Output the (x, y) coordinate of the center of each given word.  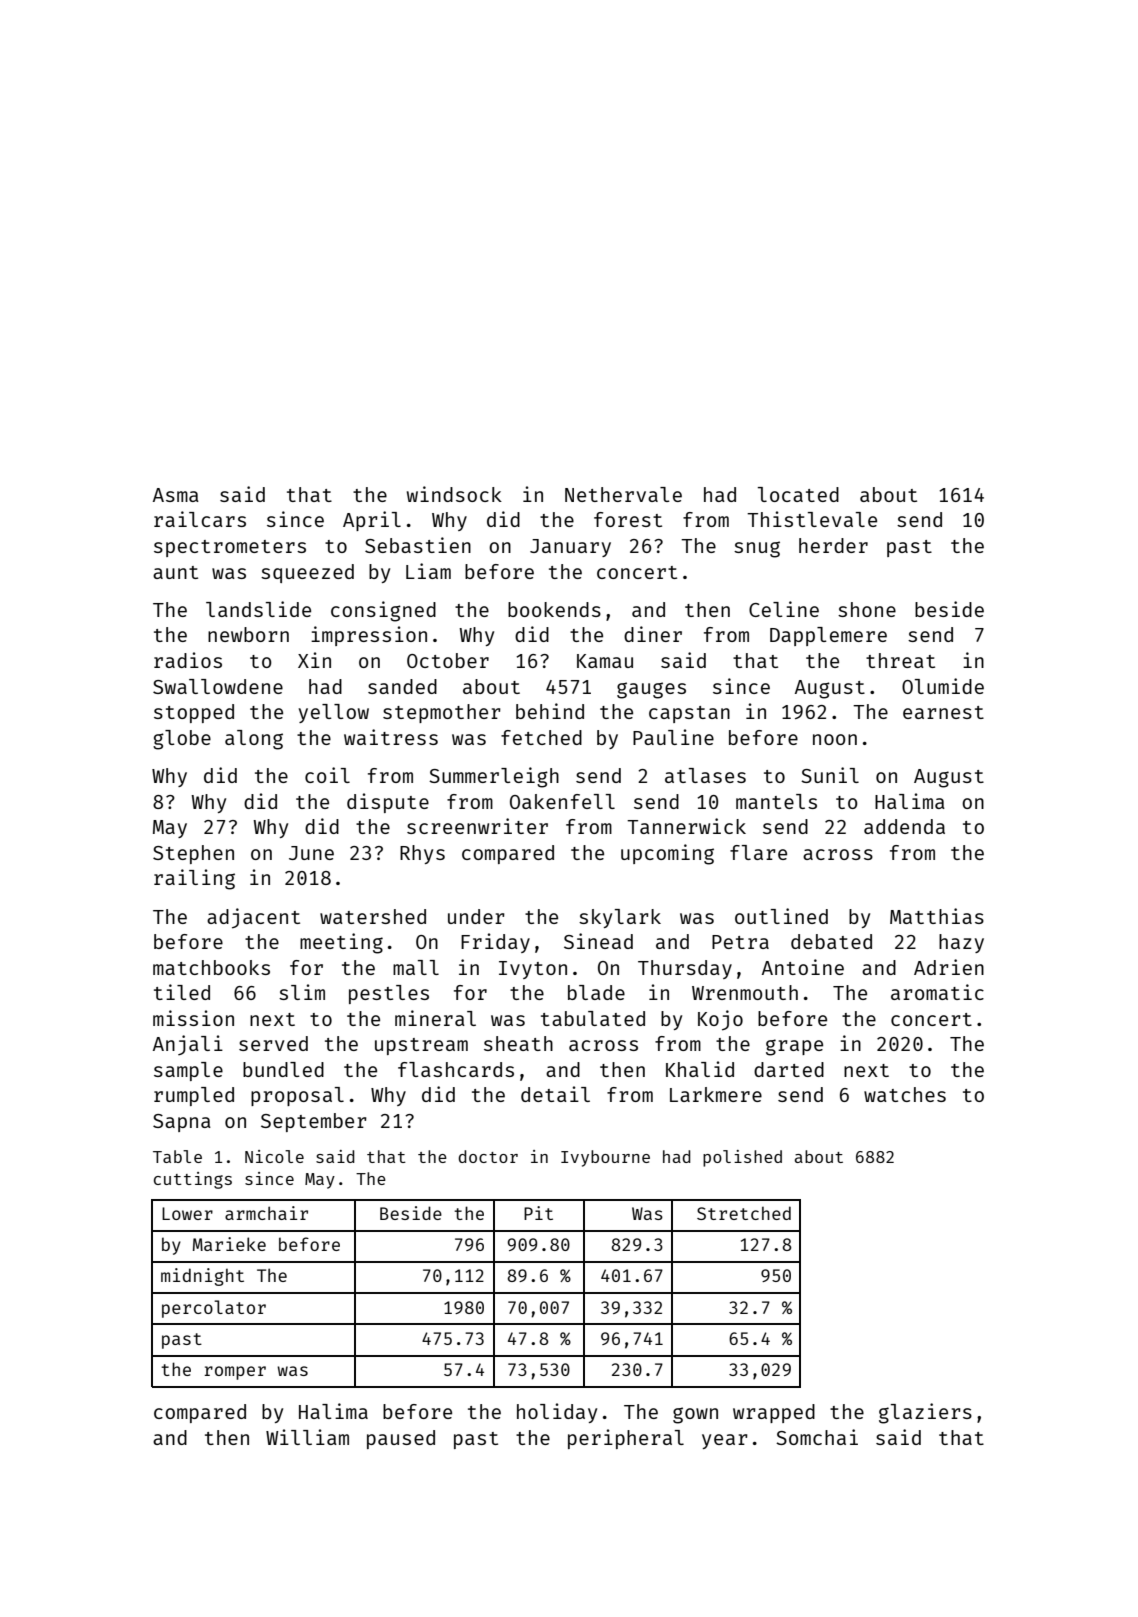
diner (653, 634)
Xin (314, 660)
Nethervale (623, 494)
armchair (266, 1213)
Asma (176, 495)
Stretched (744, 1213)
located (798, 494)
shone (867, 609)
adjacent (253, 918)
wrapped (774, 1413)
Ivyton (533, 970)
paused (401, 1439)
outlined (781, 916)
